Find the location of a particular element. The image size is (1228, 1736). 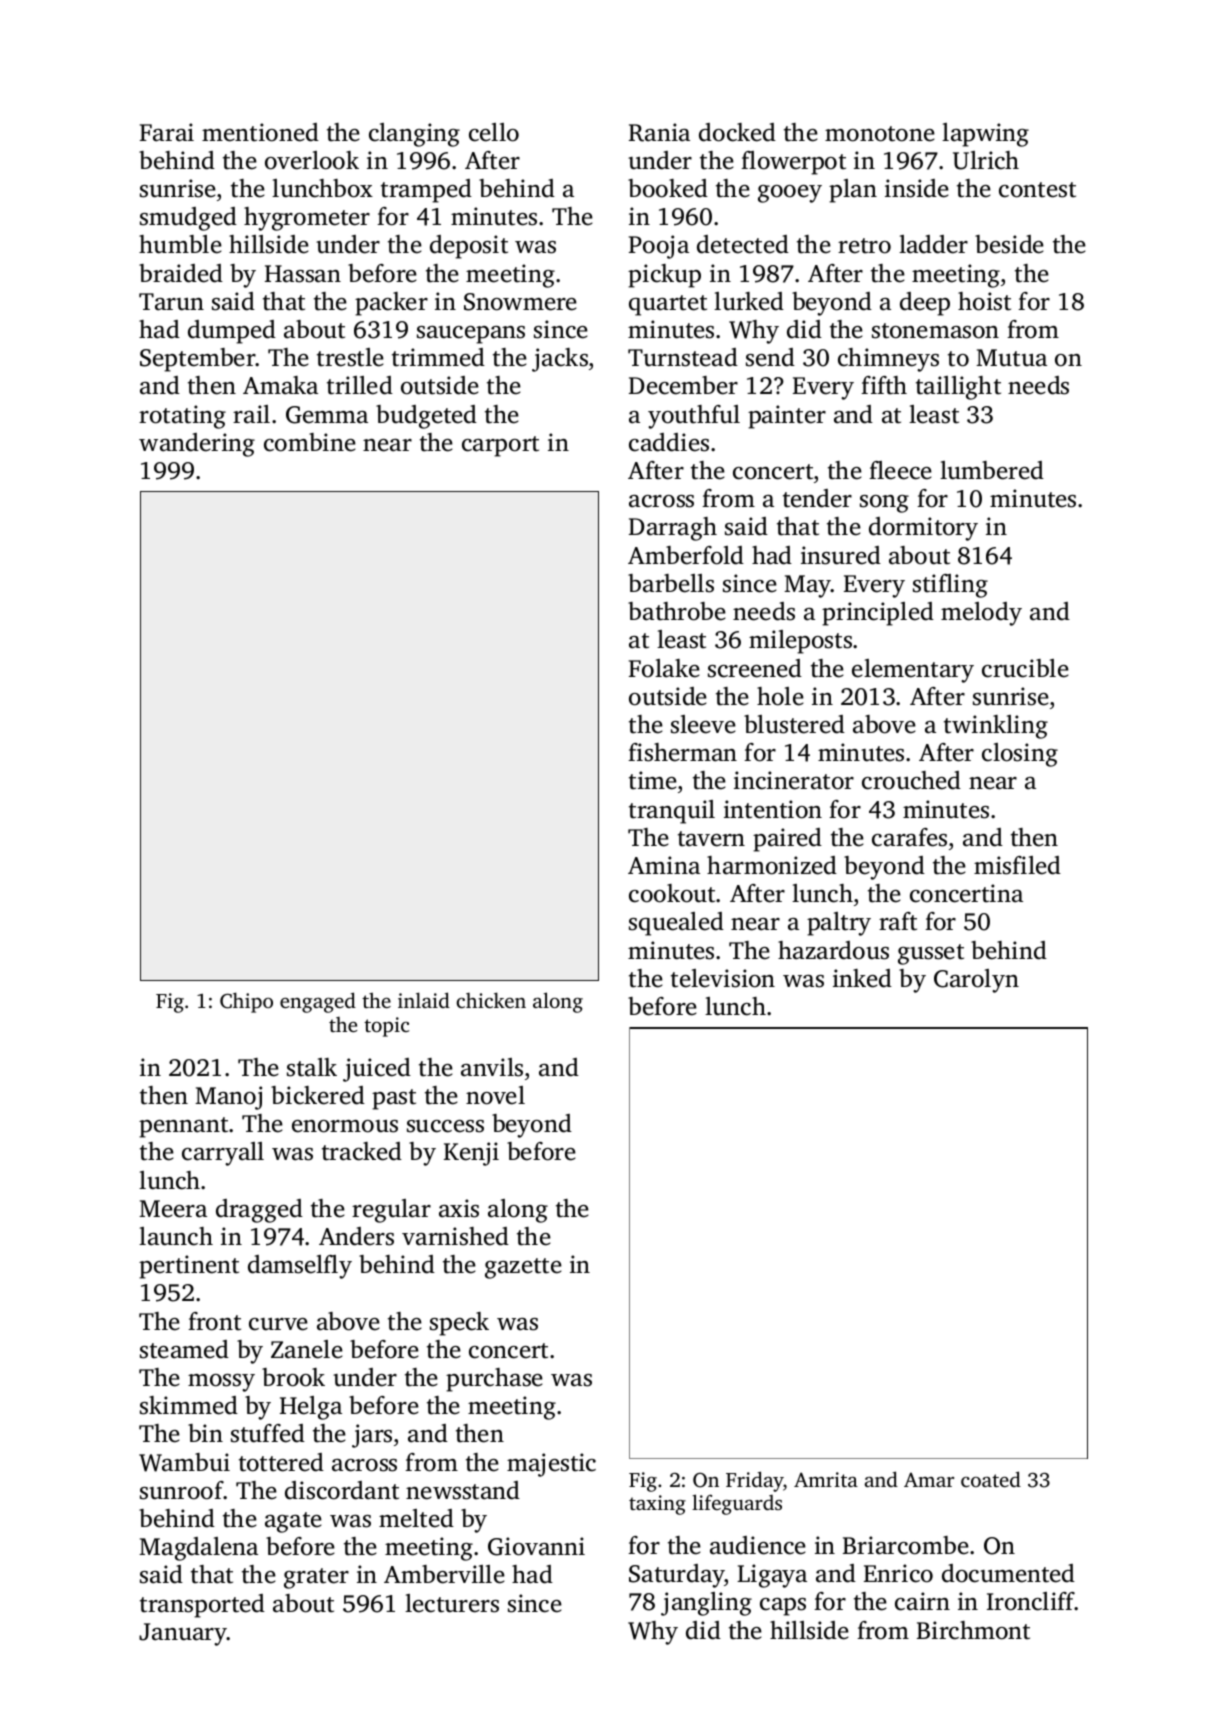

gazette is located at coordinates (523, 1268).
